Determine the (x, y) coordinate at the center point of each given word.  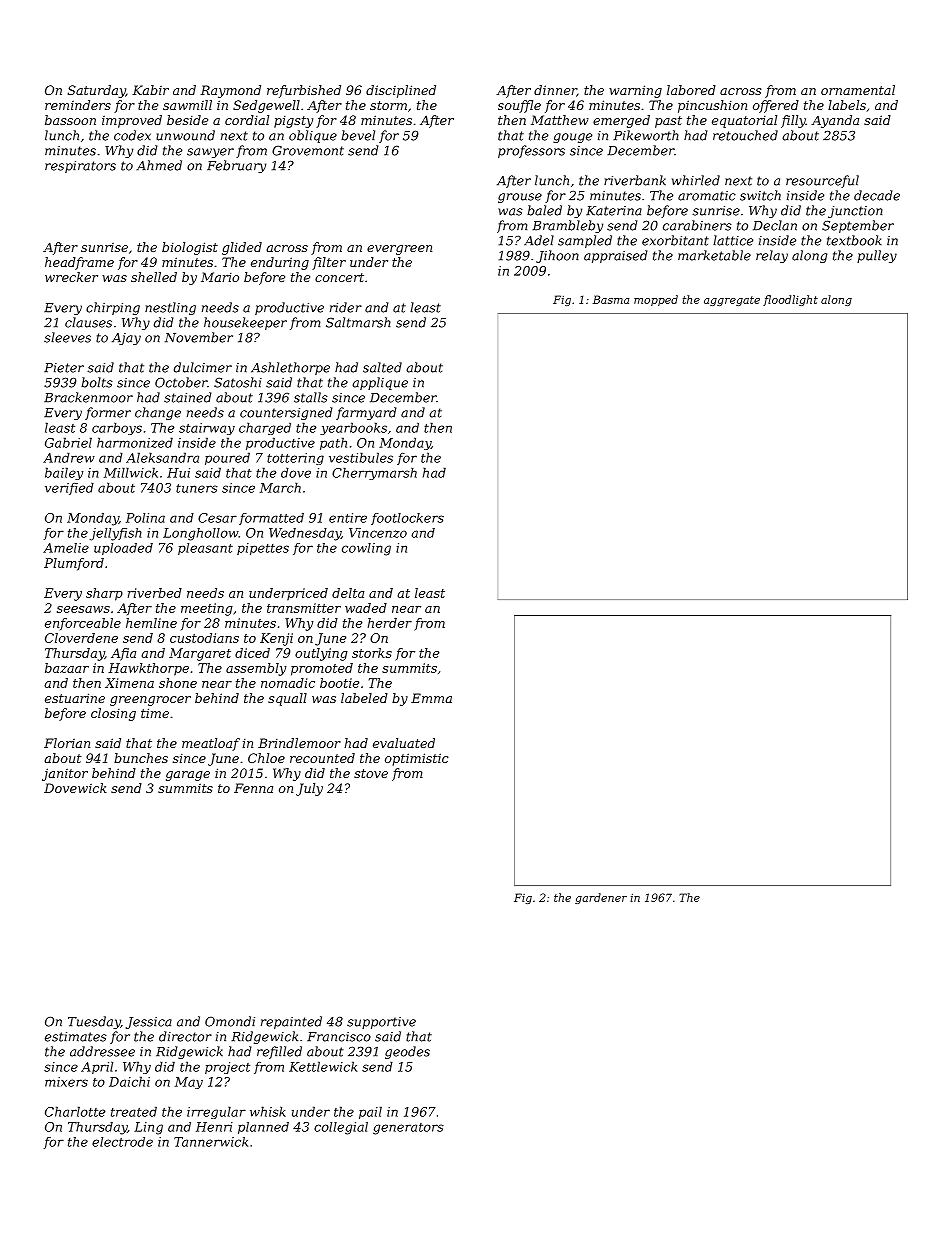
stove (371, 773)
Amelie (66, 548)
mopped (656, 300)
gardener (601, 898)
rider (346, 307)
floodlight (790, 300)
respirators (80, 167)
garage (188, 776)
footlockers (407, 519)
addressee (102, 1051)
